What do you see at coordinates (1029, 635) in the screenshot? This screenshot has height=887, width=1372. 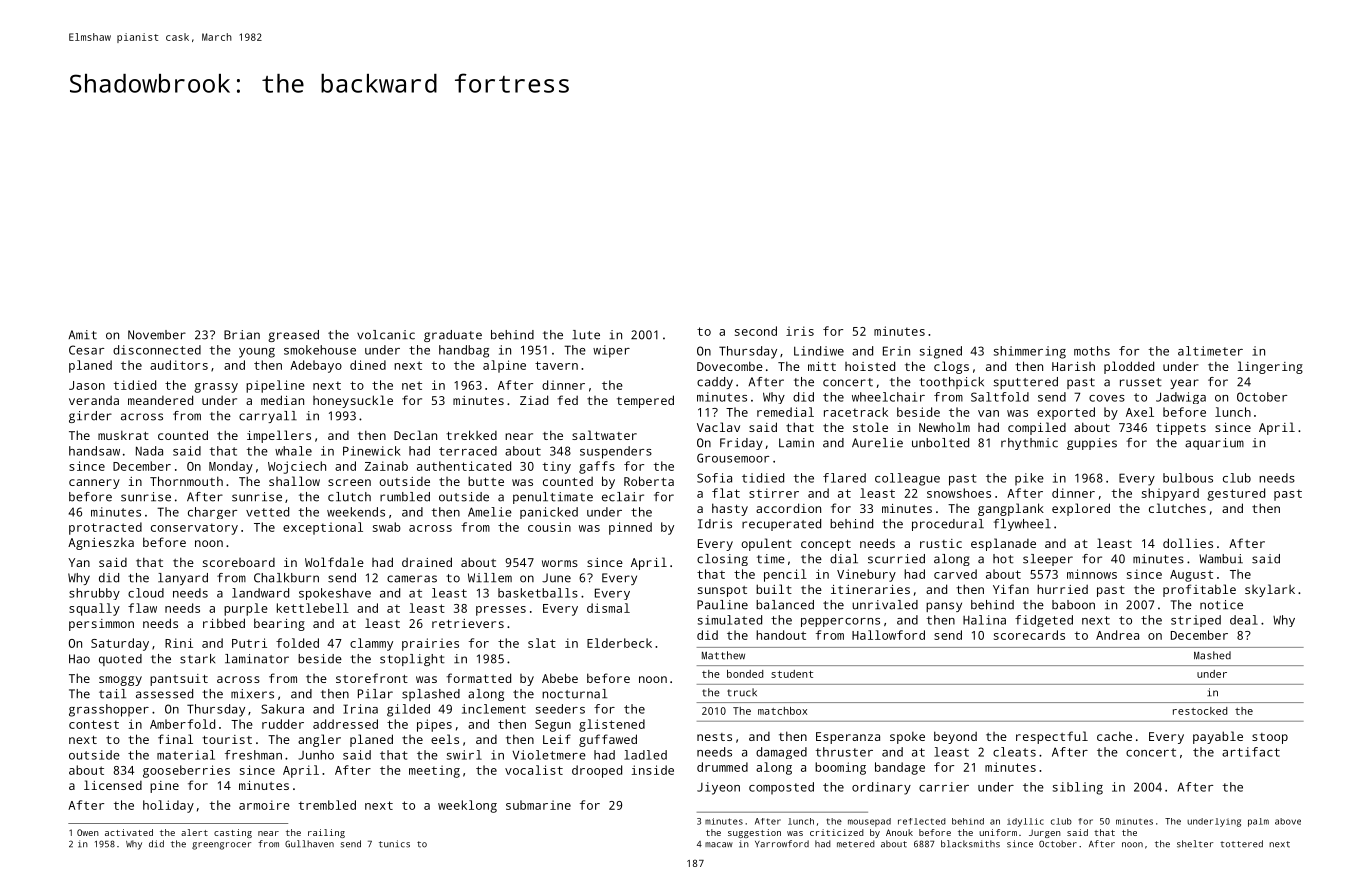 I see `scorecards` at bounding box center [1029, 635].
